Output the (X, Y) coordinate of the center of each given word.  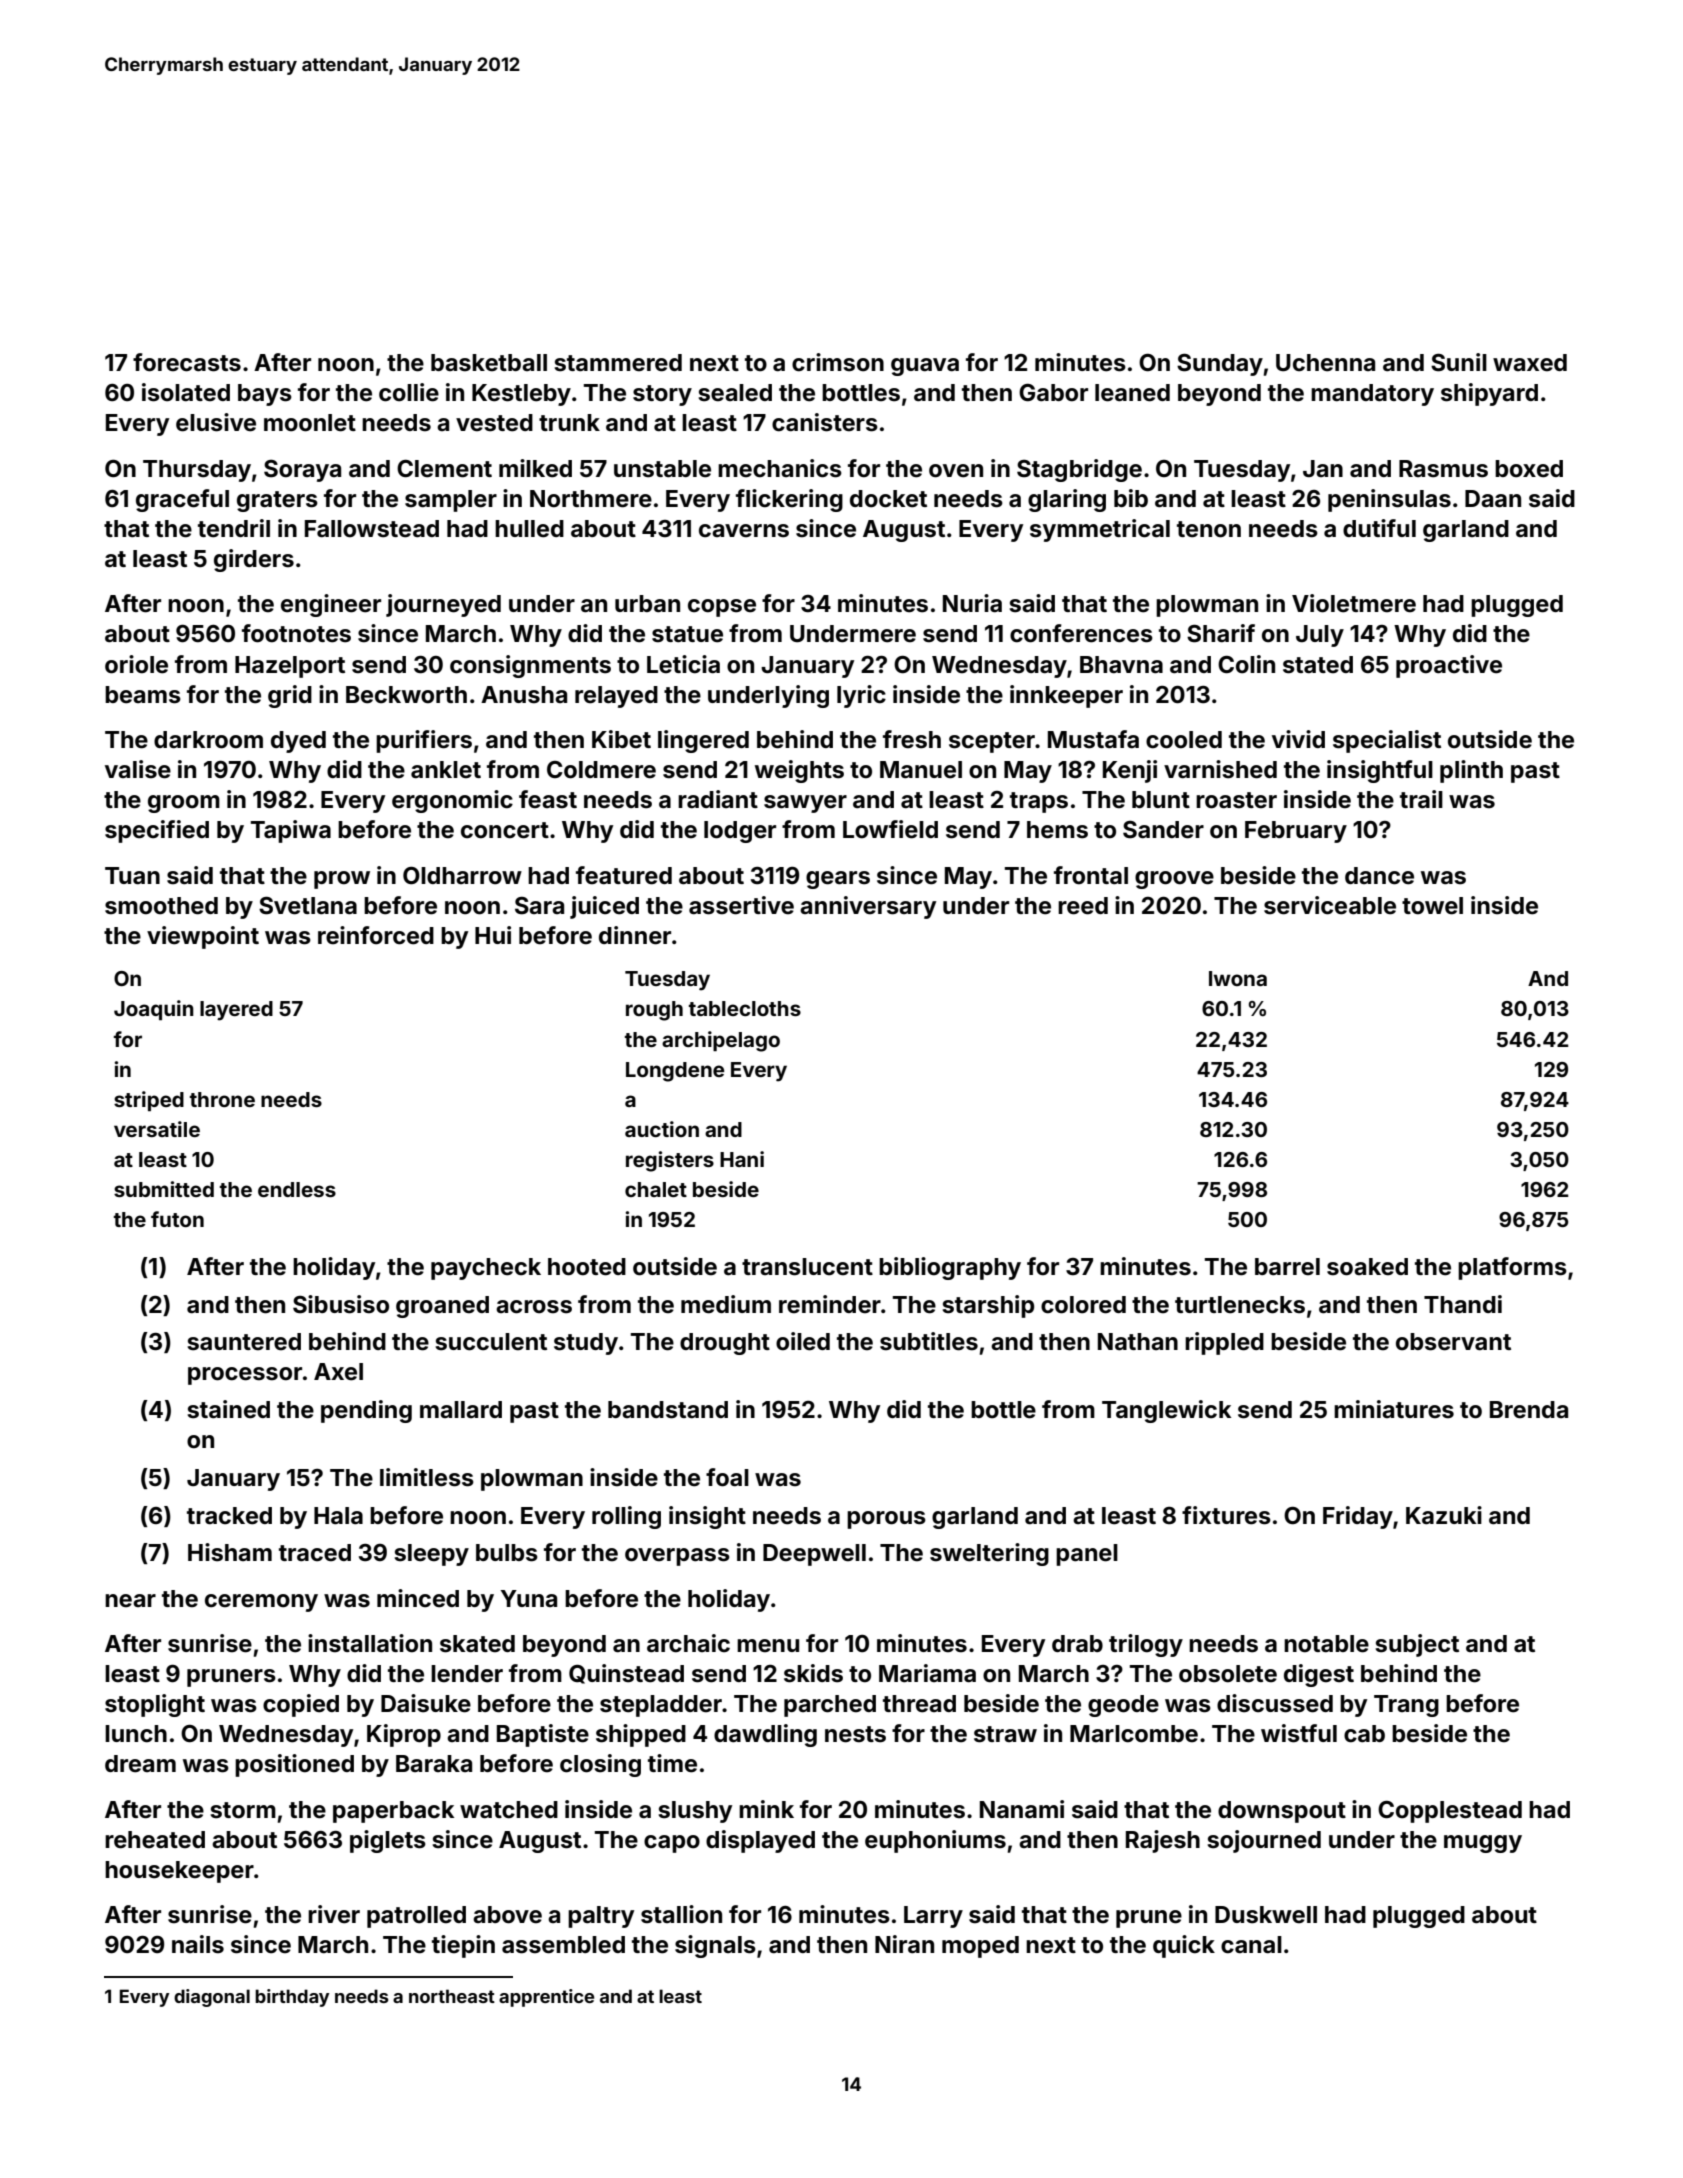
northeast (452, 1996)
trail (1421, 799)
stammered (618, 363)
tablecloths (745, 1008)
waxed (1530, 363)
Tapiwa (291, 831)
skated (477, 1644)
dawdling (765, 1735)
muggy (1483, 1844)
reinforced (376, 935)
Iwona (1238, 978)
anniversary (868, 907)
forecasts (187, 362)
